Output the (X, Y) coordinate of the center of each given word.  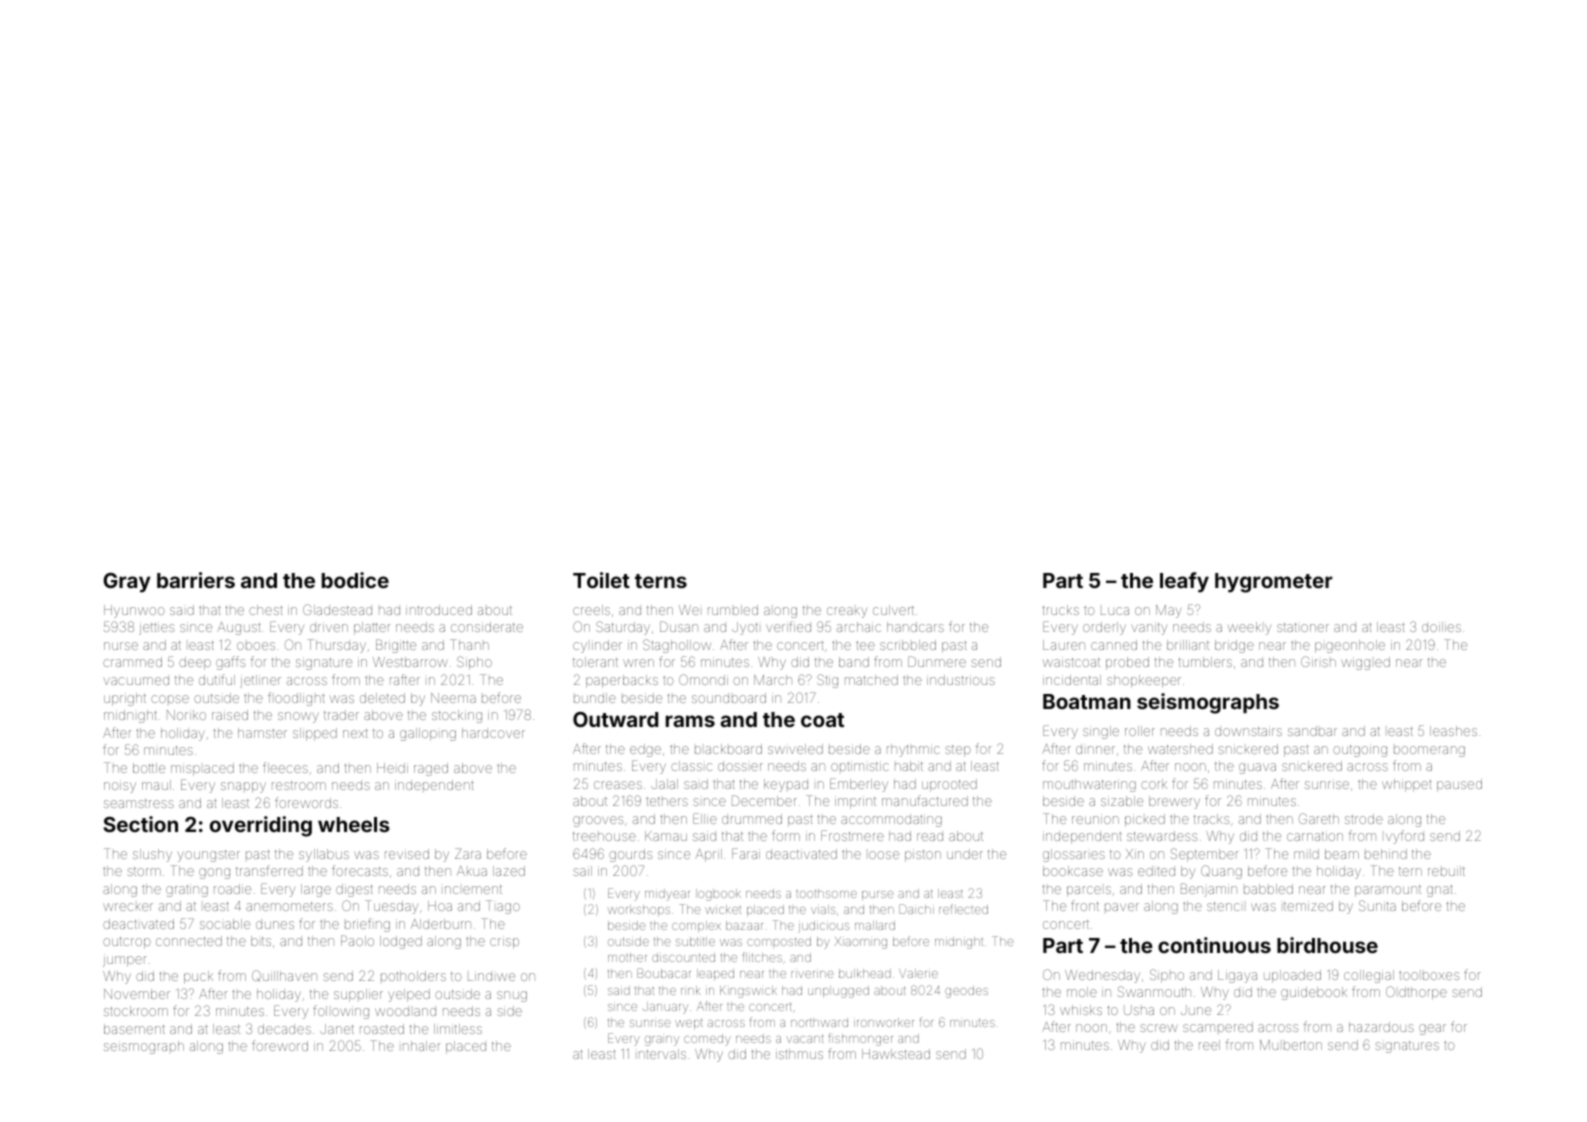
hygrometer (1274, 583)
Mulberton (1291, 1045)
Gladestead (337, 609)
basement (134, 1029)
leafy (1184, 582)
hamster (262, 733)
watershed (1180, 749)
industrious (961, 680)
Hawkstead (896, 1054)
